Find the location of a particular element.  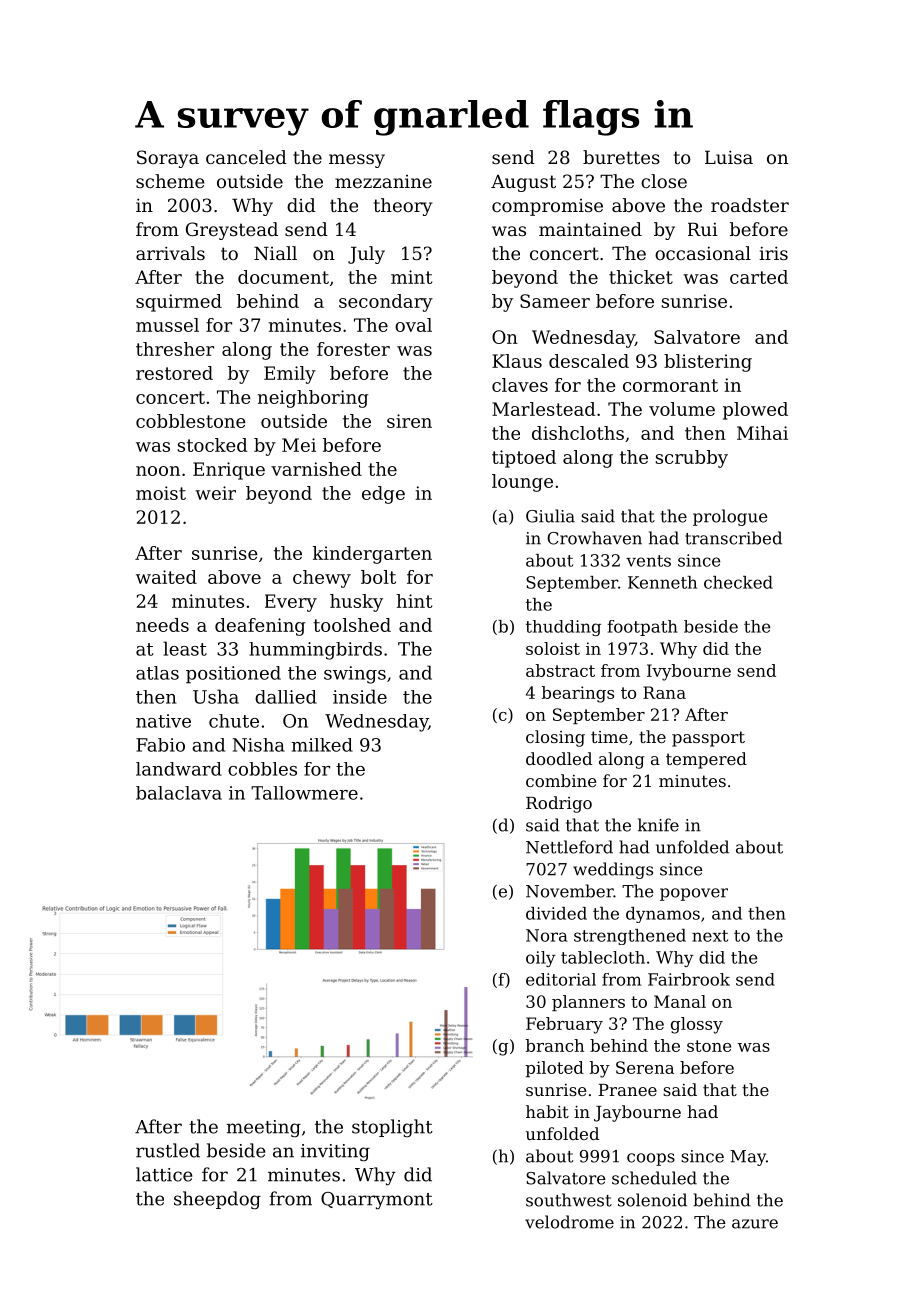

southwest is located at coordinates (569, 1200).
